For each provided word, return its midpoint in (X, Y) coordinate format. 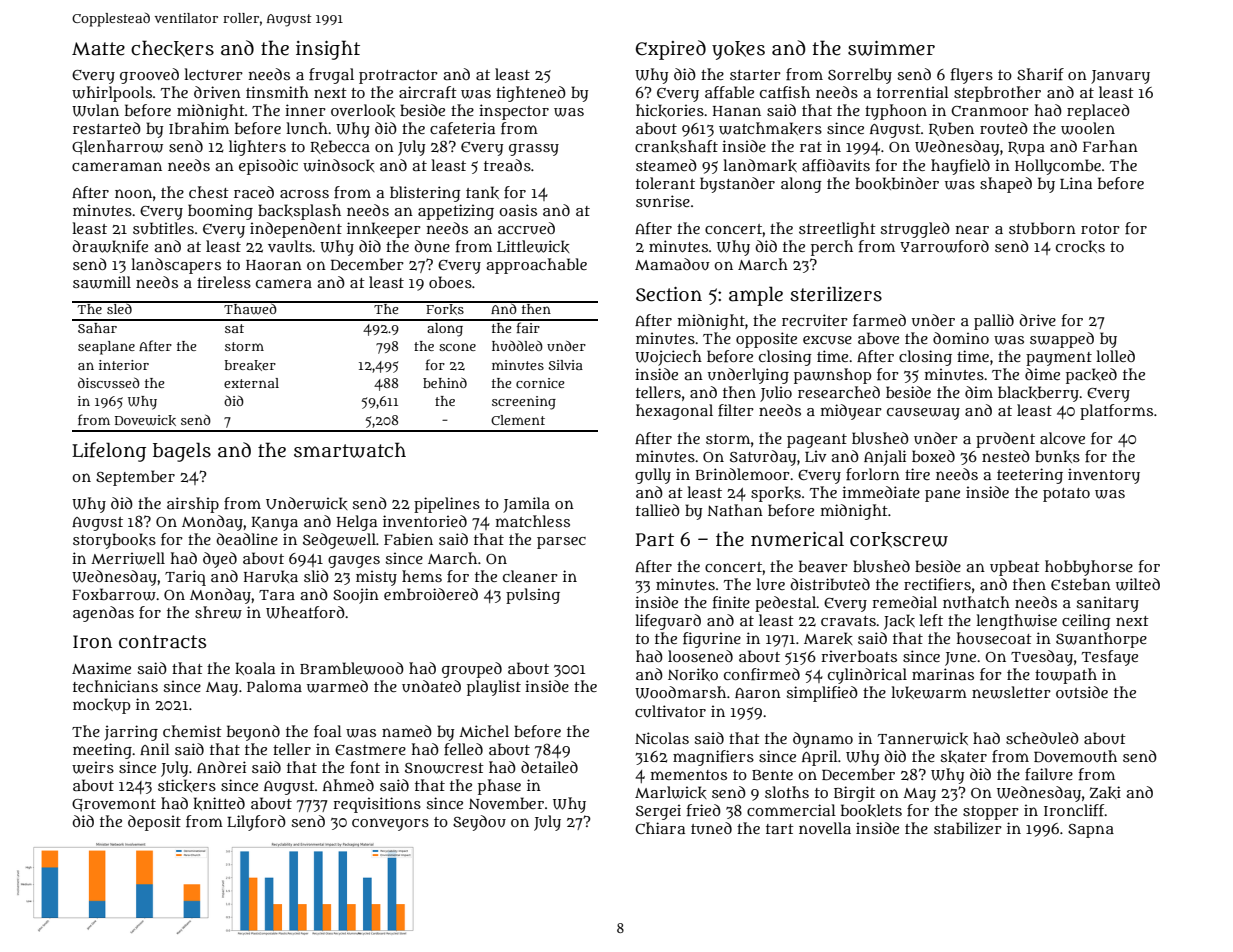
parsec (561, 543)
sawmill (102, 282)
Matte (98, 49)
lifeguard (668, 622)
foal (328, 731)
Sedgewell (339, 541)
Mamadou (672, 264)
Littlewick (533, 246)
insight (328, 50)
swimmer (891, 48)
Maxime (101, 668)
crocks (1080, 246)
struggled (915, 230)
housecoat (994, 638)
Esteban (1081, 584)
